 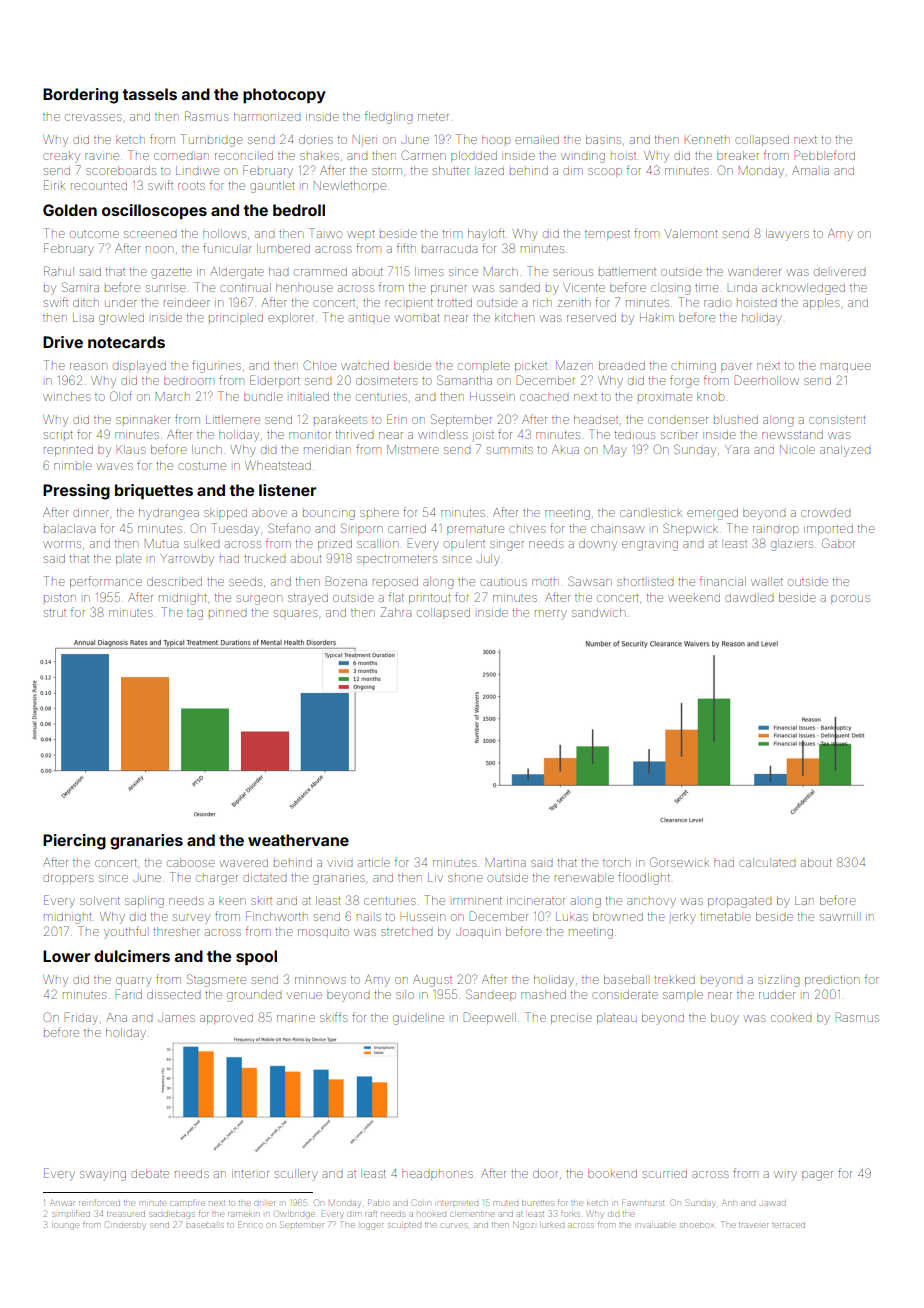 What do you see at coordinates (176, 1018) in the image?
I see `James` at bounding box center [176, 1018].
